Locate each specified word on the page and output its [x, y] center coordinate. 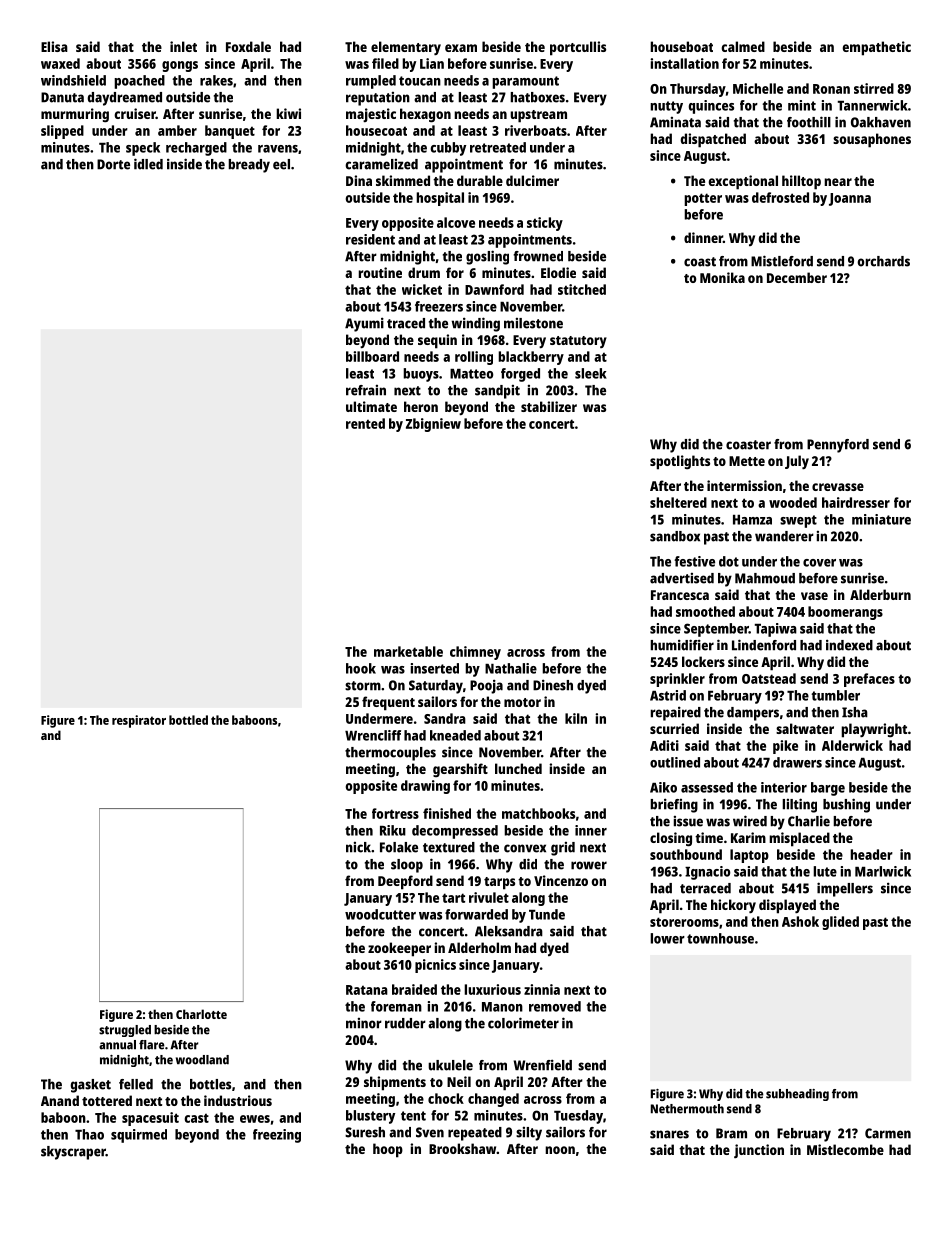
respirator [139, 721]
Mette [747, 461]
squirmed [139, 1136]
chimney [475, 653]
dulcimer [532, 180]
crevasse [838, 487]
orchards [883, 261]
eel [281, 164]
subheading [797, 1095]
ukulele [450, 1065]
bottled [188, 720]
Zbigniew [433, 425]
